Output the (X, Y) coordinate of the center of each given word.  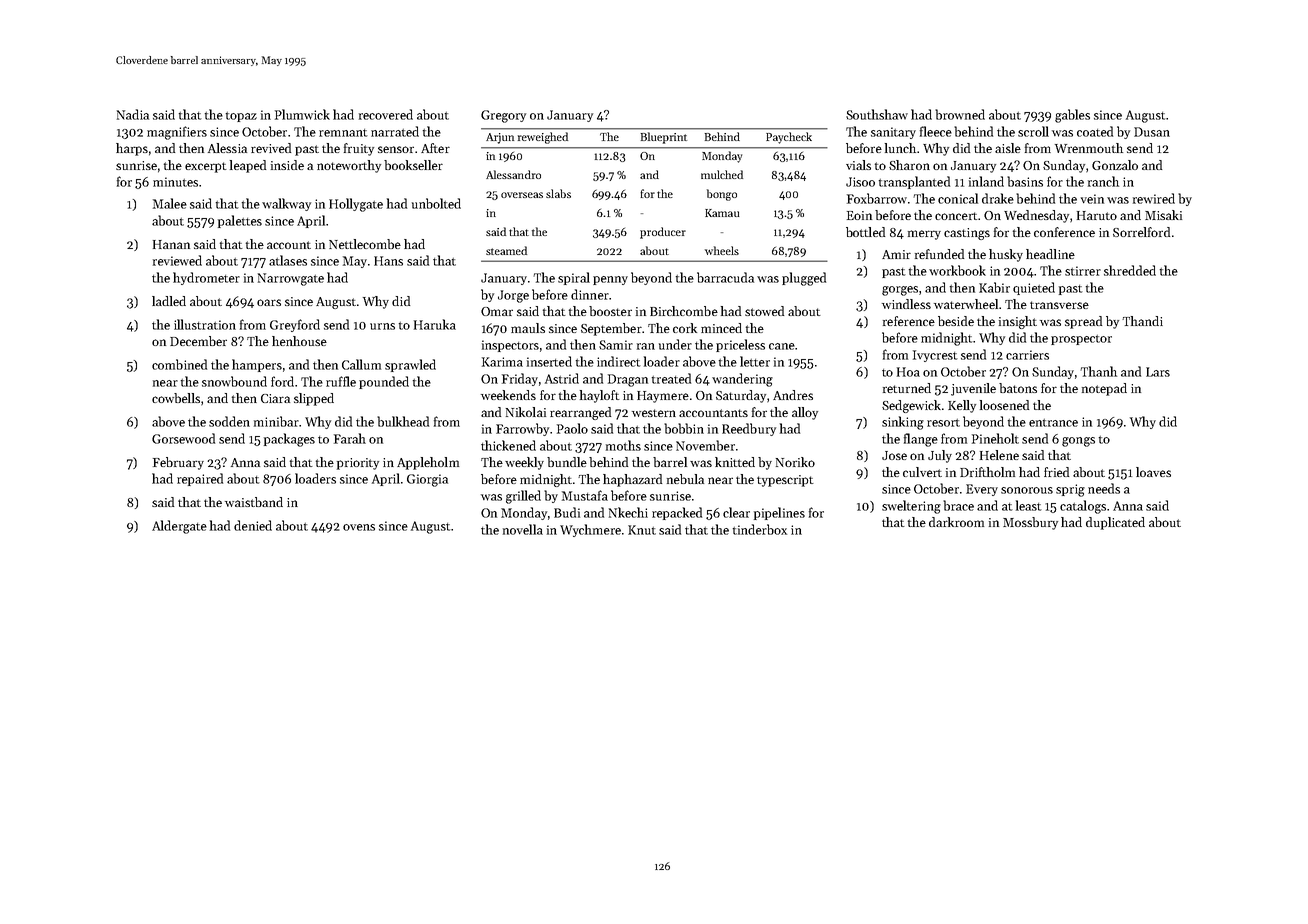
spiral (574, 278)
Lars (1158, 372)
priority (358, 464)
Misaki (1163, 215)
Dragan (628, 380)
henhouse (299, 341)
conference (1064, 232)
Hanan (171, 244)
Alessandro (513, 174)
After (435, 148)
